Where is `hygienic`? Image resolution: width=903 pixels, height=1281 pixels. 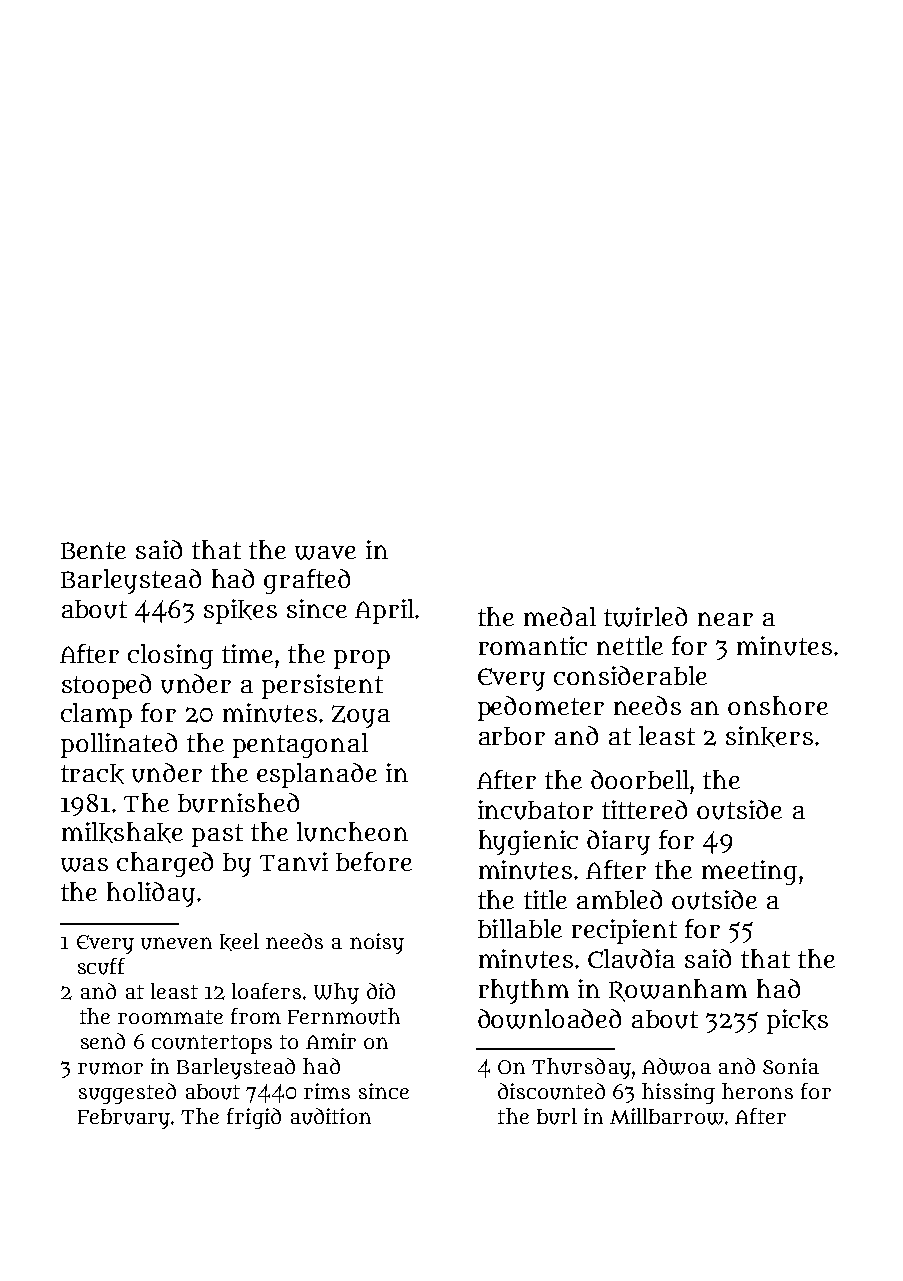
hygienic is located at coordinates (528, 842).
